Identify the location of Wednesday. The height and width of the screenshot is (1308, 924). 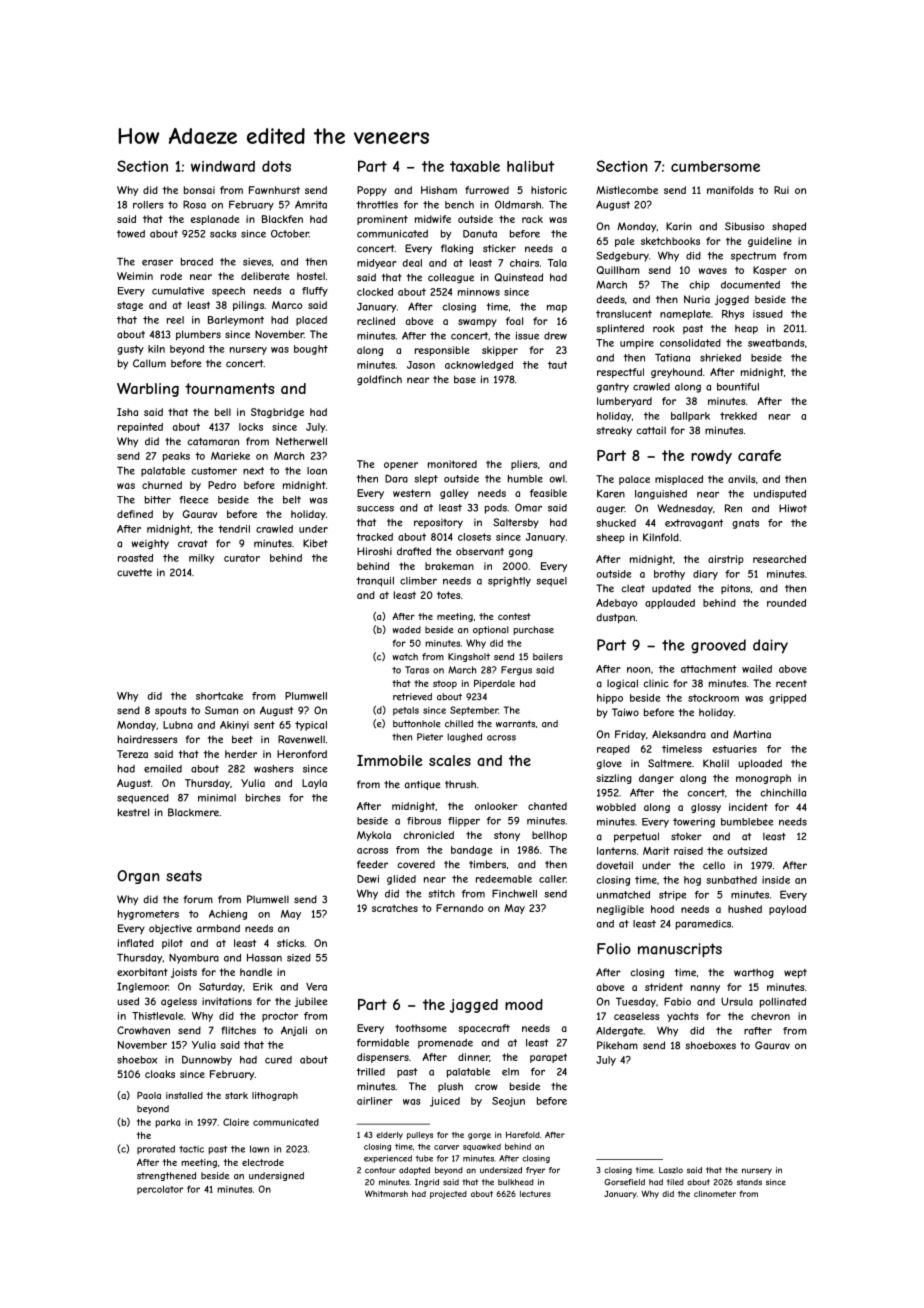
(685, 509).
